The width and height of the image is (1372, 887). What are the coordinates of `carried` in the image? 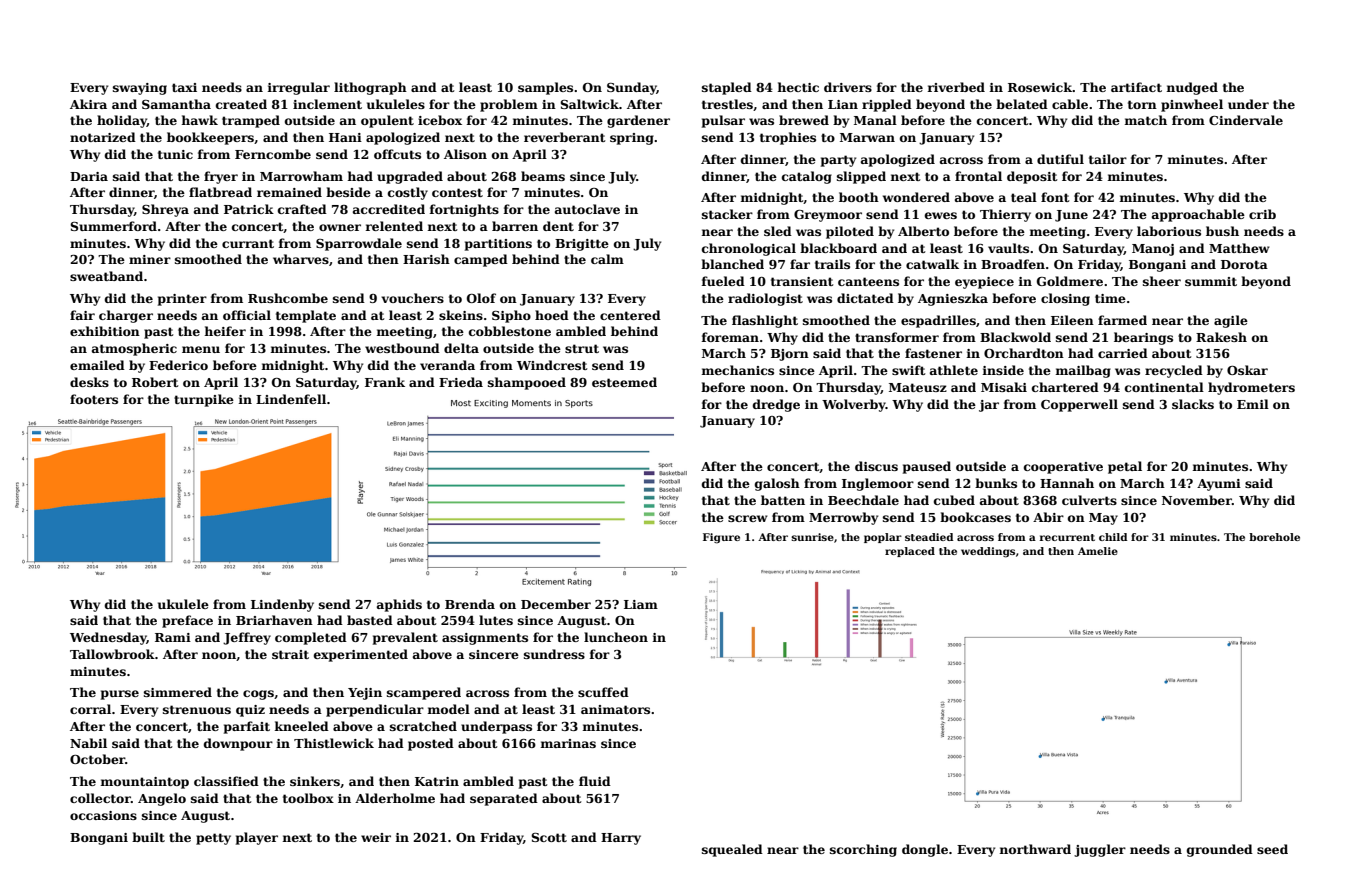 It's located at (1123, 353).
